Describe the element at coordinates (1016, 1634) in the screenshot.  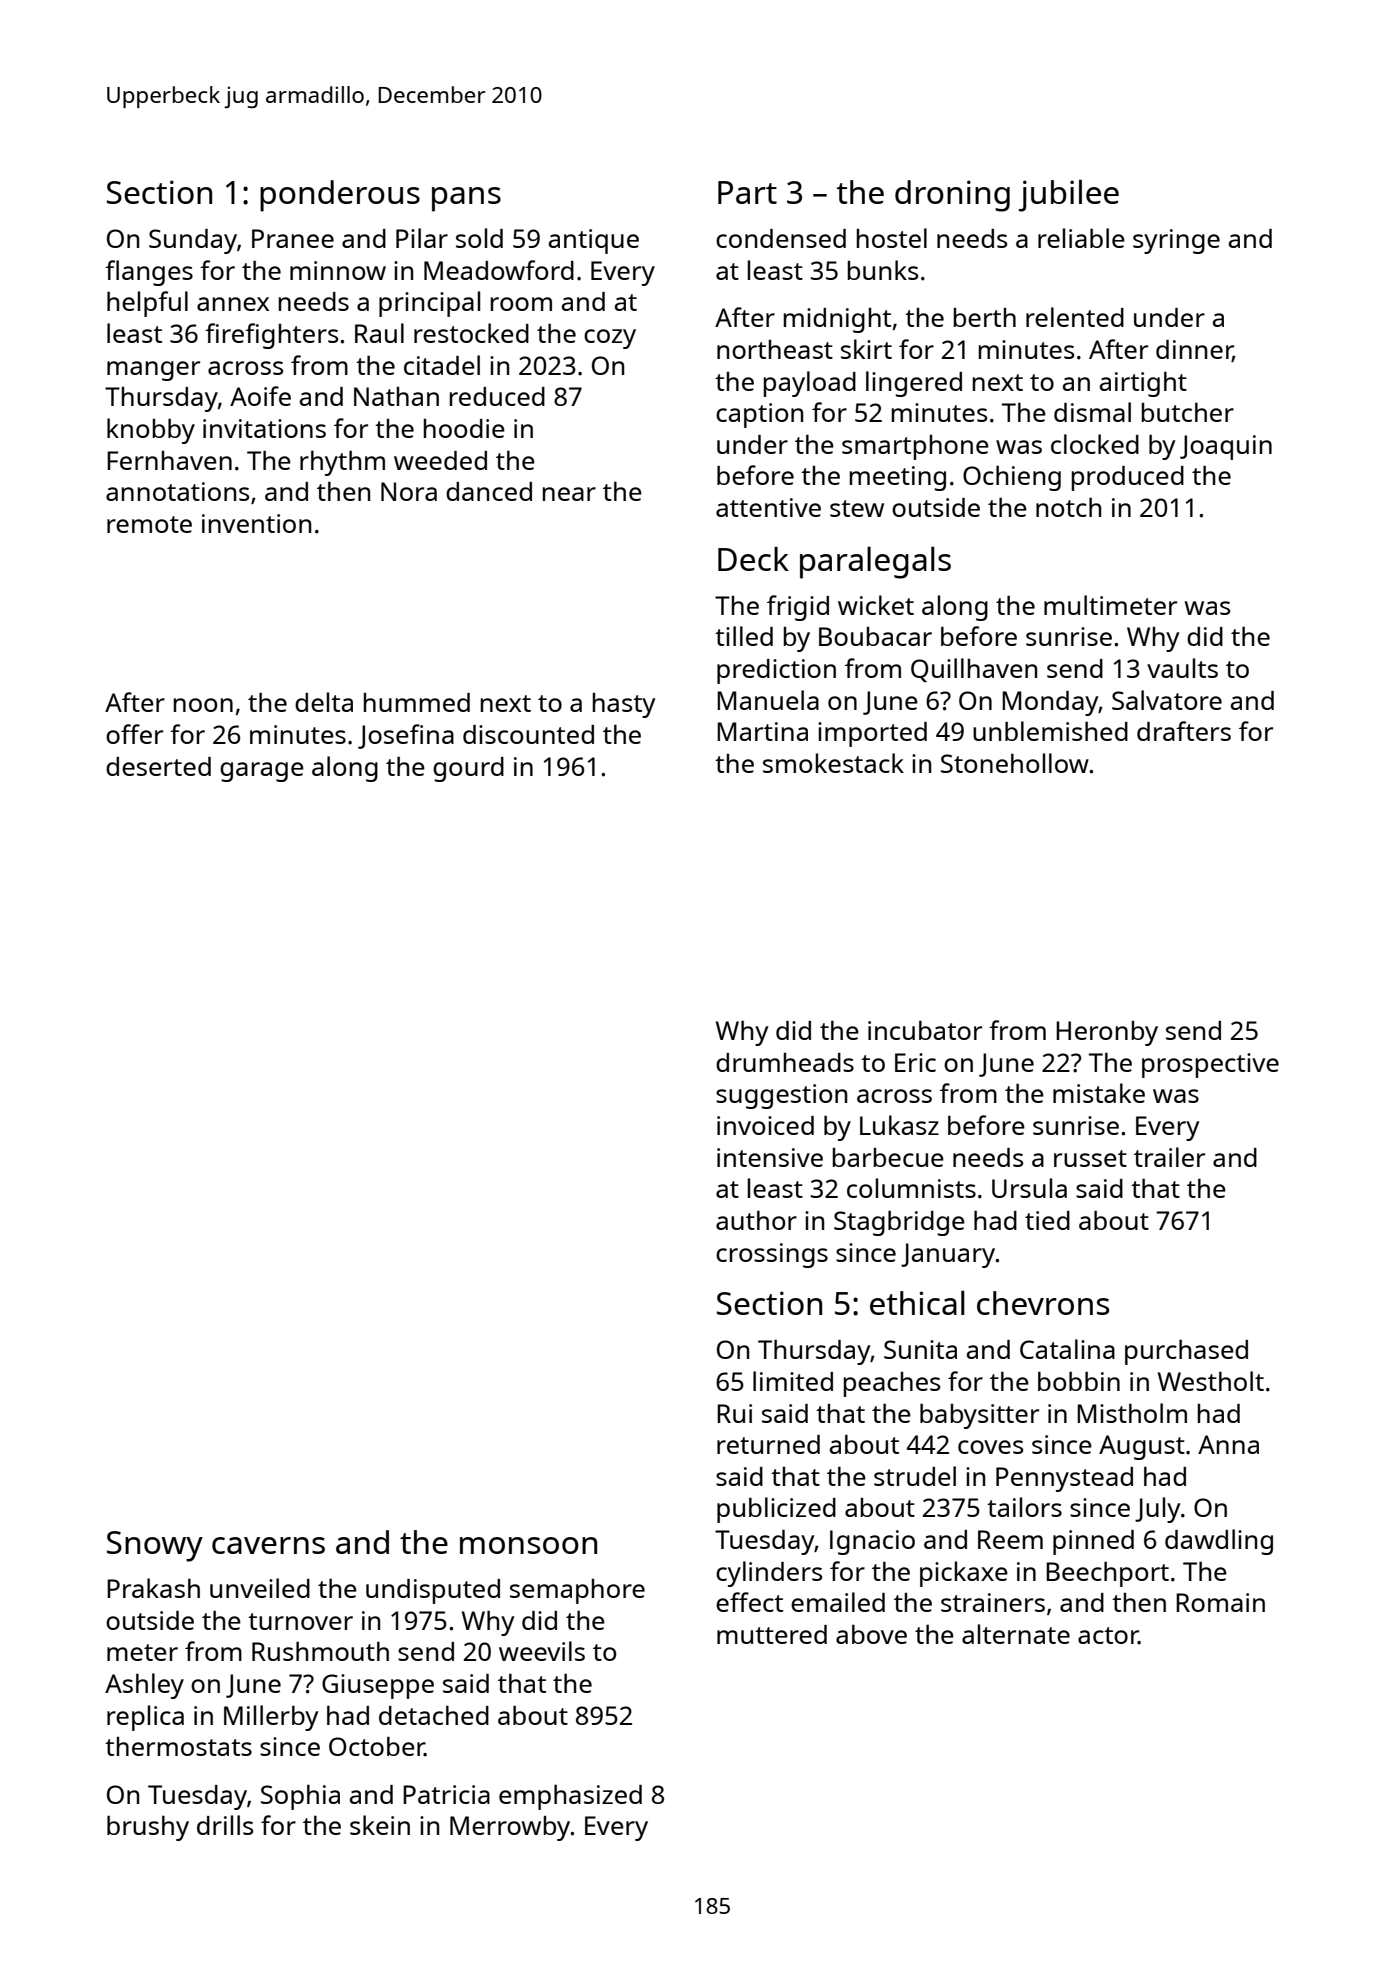
I see `alternate` at that location.
